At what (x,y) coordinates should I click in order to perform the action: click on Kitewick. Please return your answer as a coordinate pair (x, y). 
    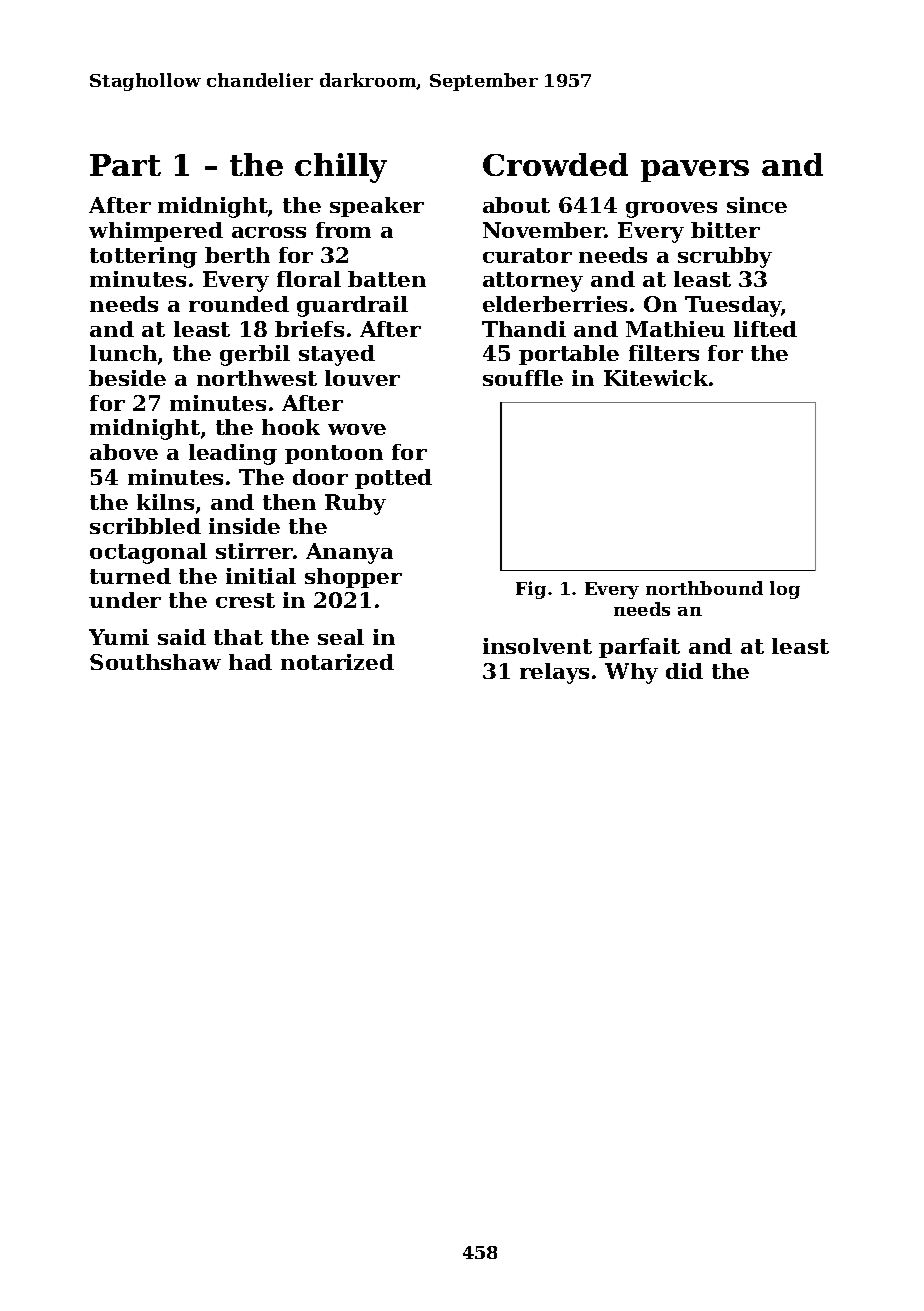
    Looking at the image, I should click on (656, 378).
